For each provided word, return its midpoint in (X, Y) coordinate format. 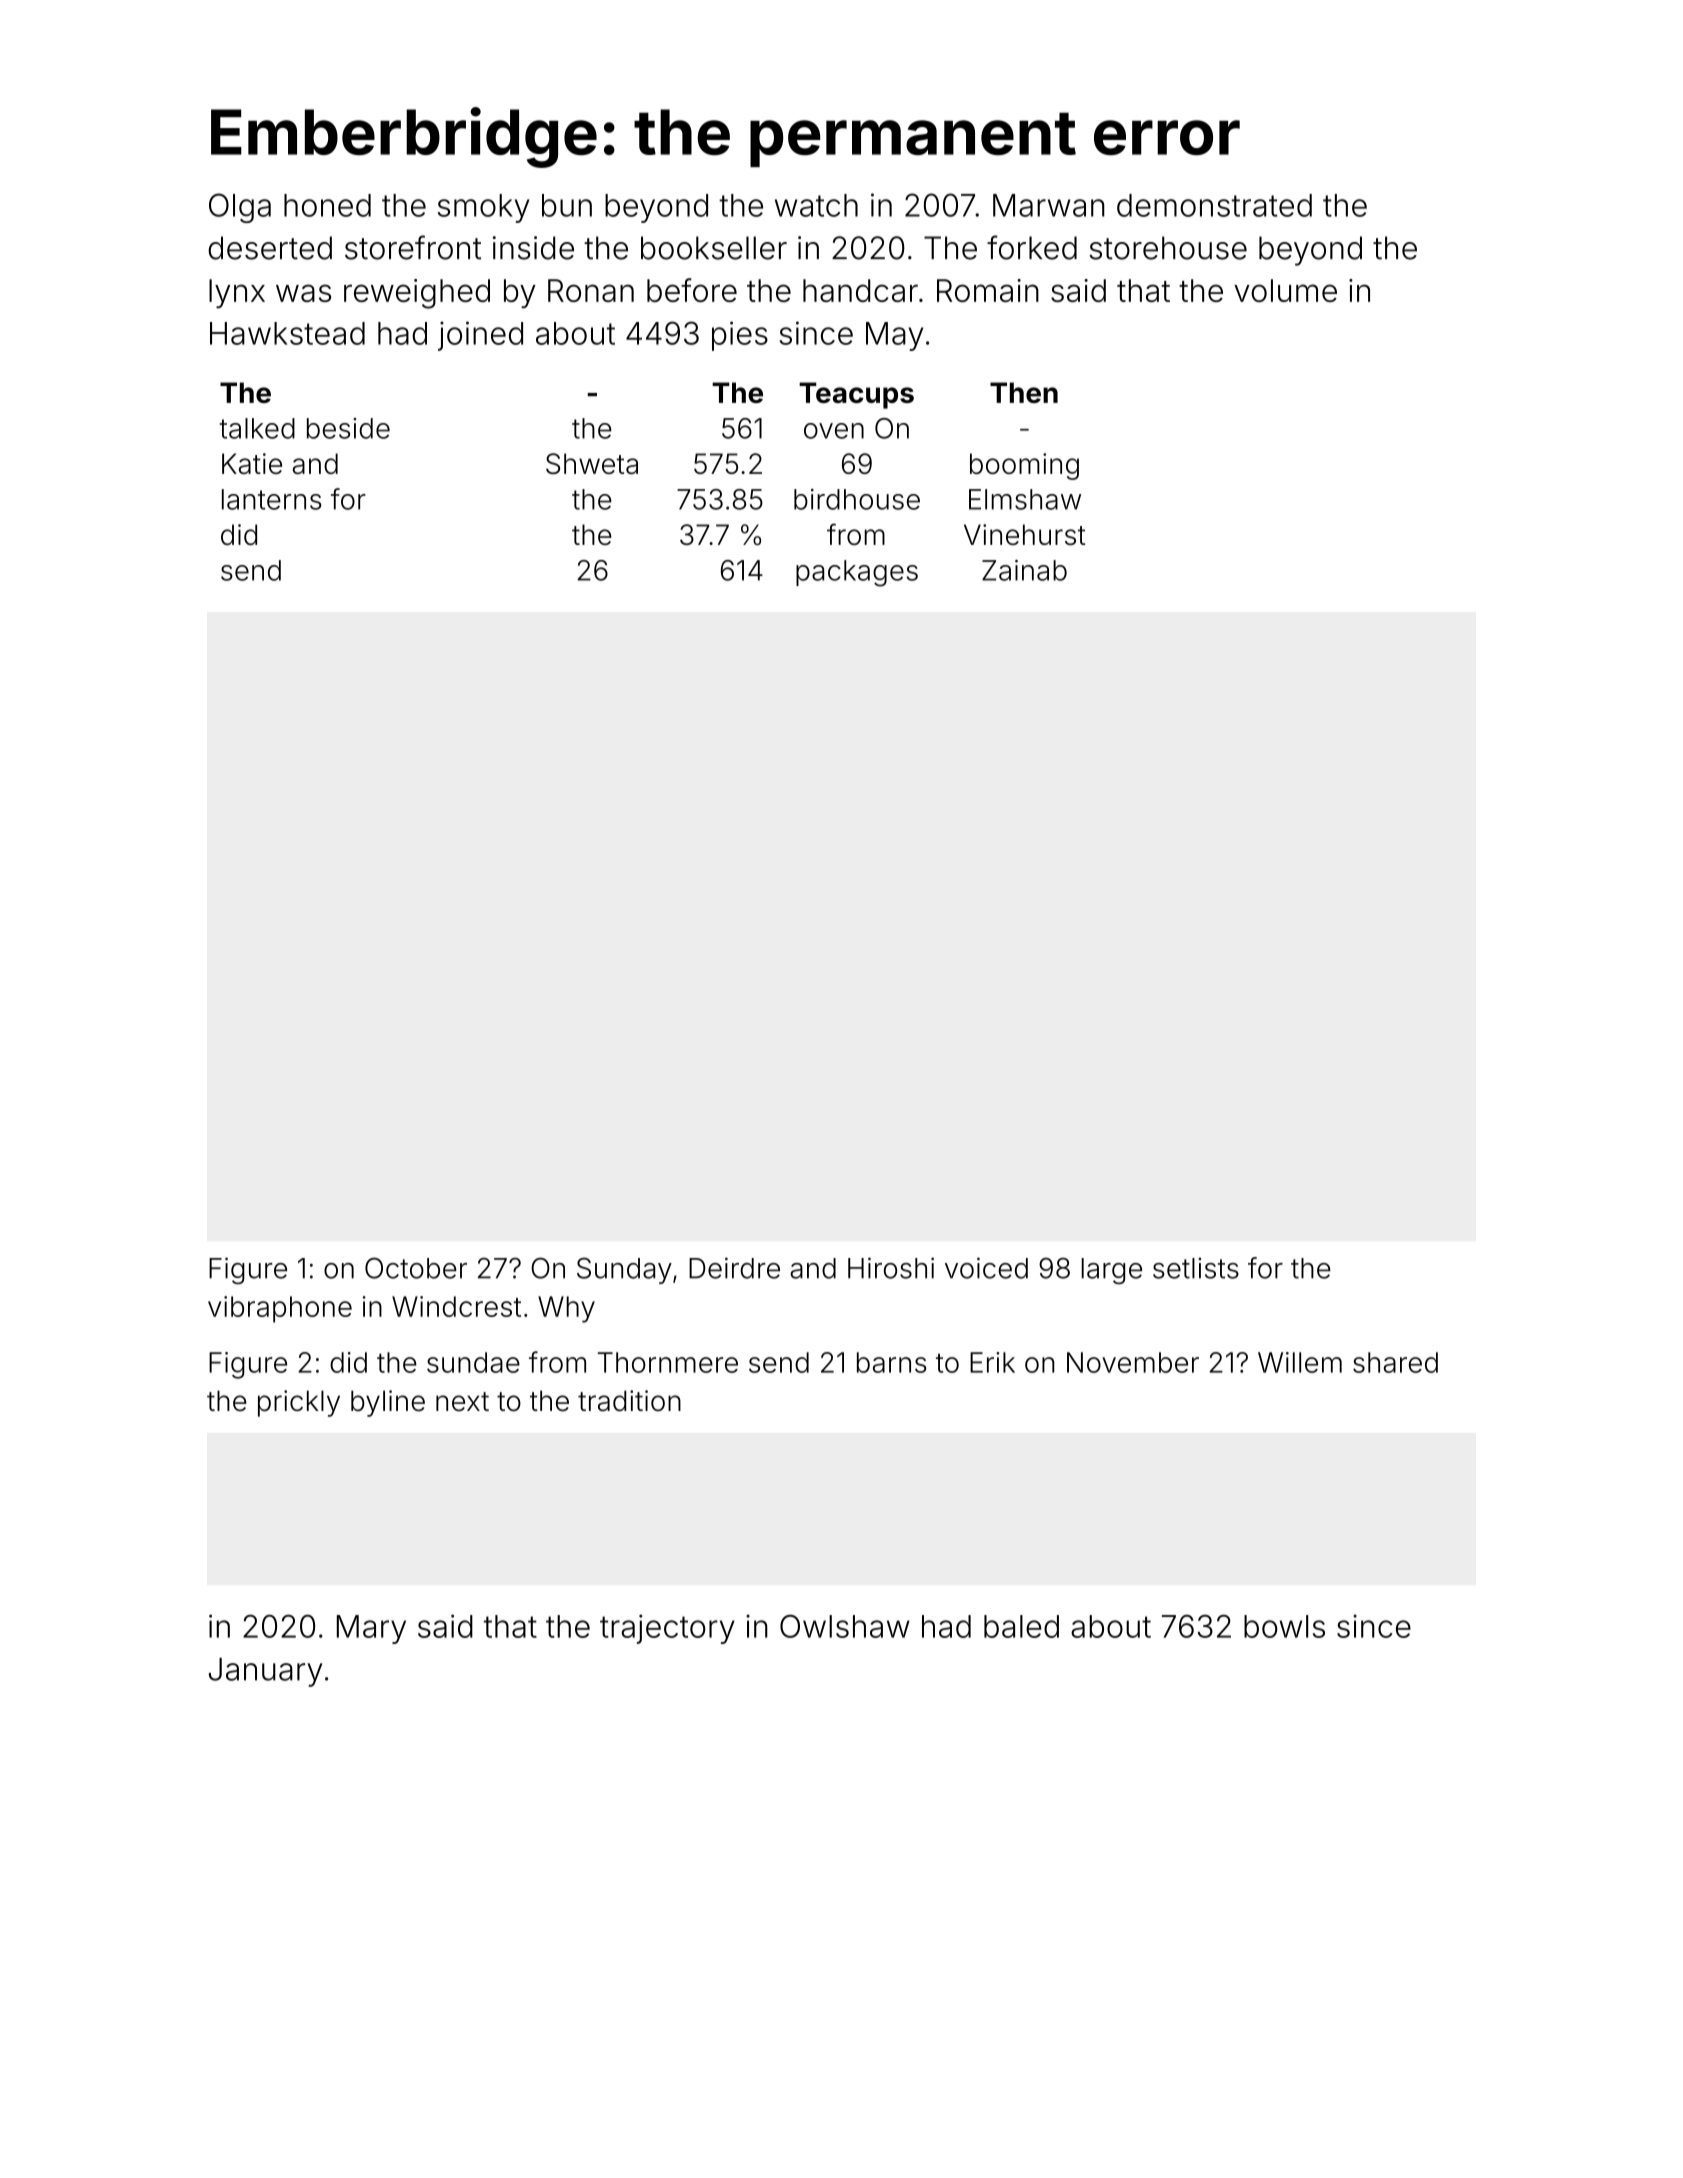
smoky (483, 208)
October (416, 1268)
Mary (371, 1629)
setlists (1196, 1268)
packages (857, 573)
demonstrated (1214, 205)
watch (816, 205)
